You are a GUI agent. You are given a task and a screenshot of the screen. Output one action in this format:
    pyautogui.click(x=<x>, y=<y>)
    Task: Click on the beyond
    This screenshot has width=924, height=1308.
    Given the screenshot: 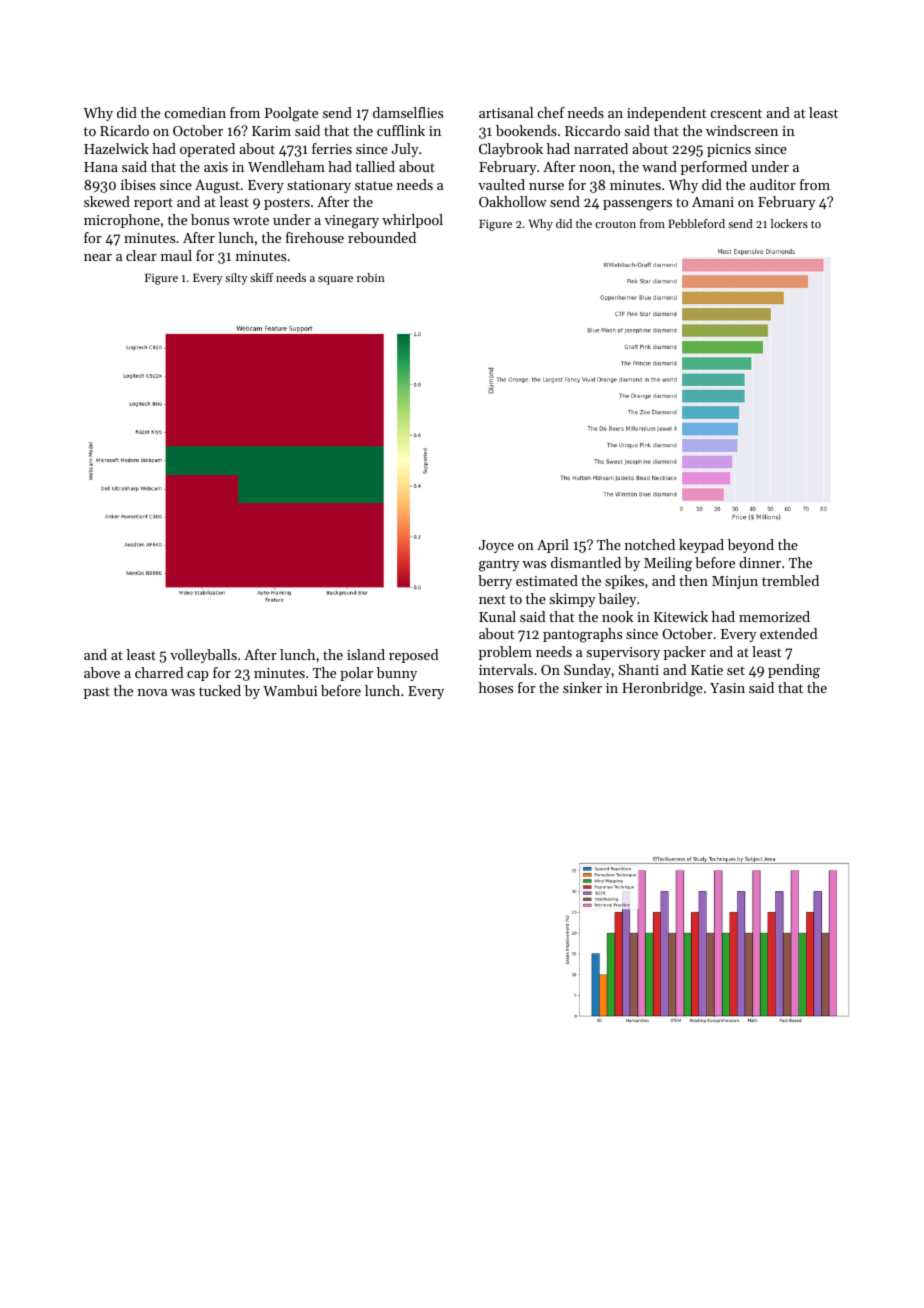 What is the action you would take?
    pyautogui.click(x=751, y=546)
